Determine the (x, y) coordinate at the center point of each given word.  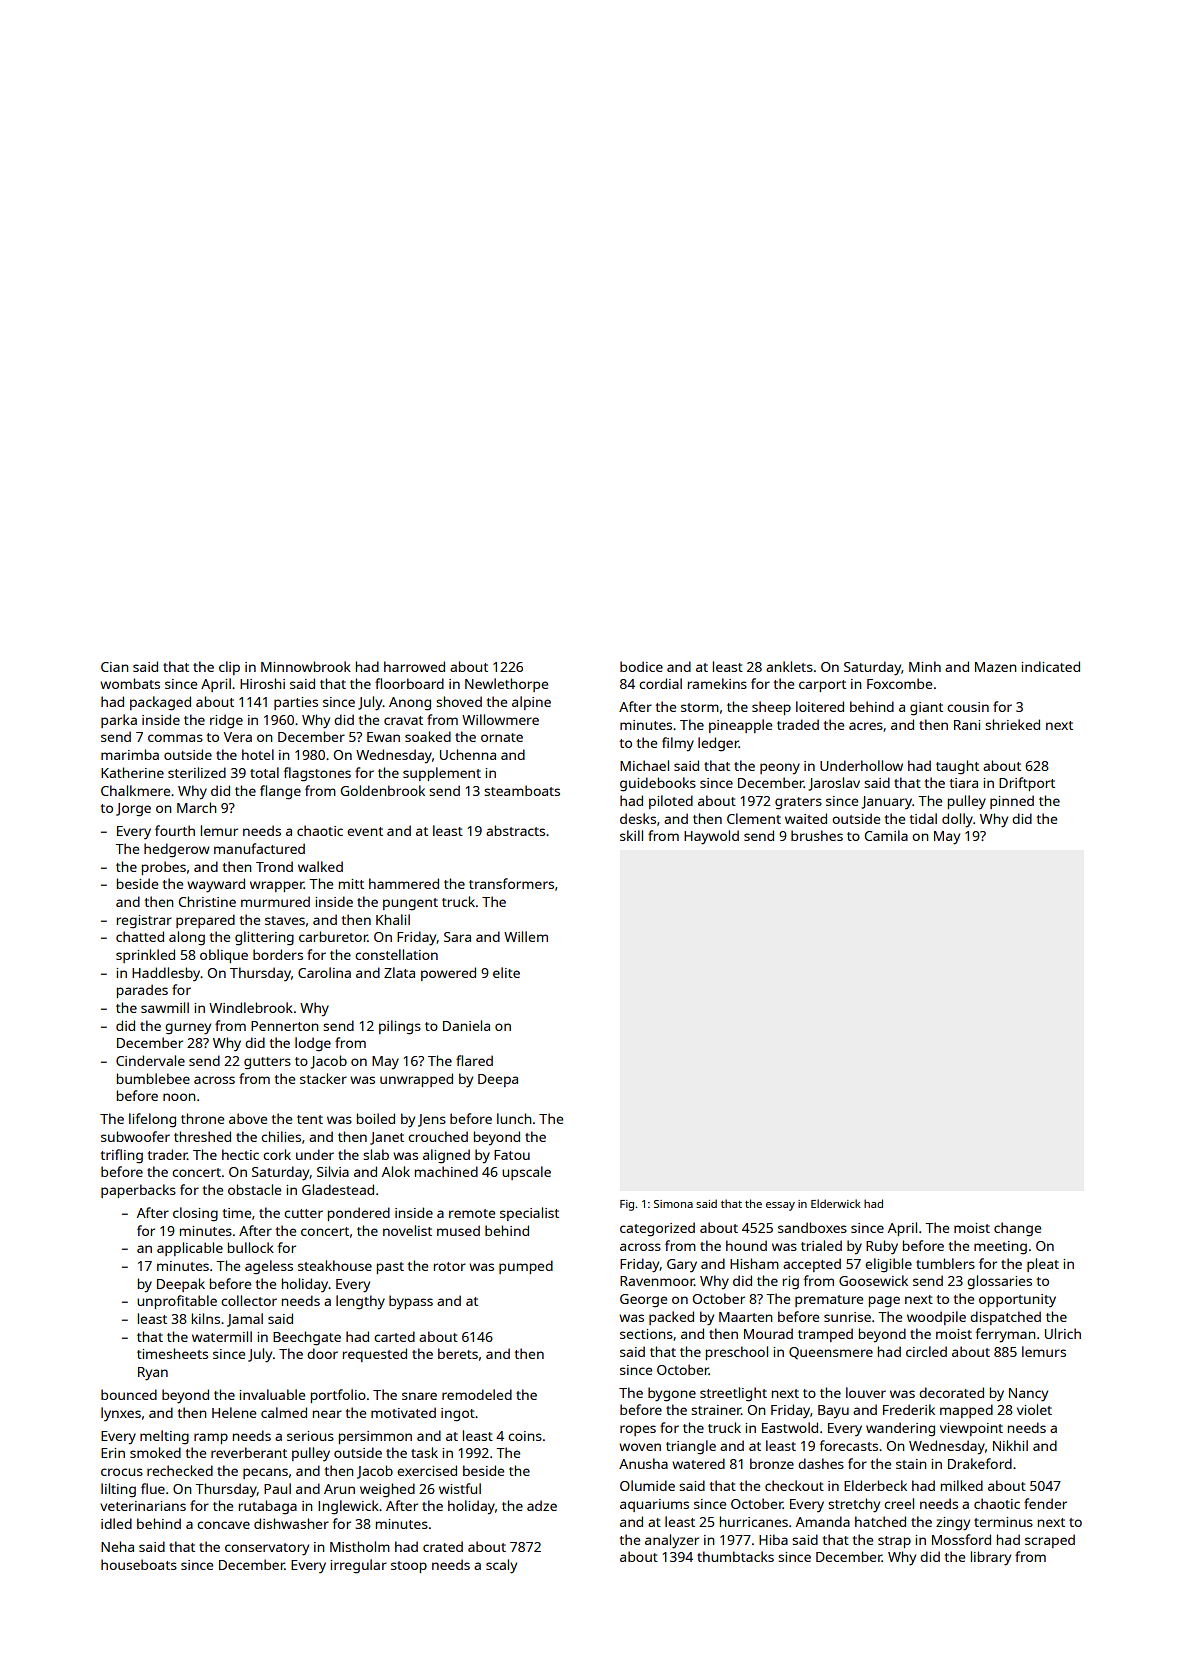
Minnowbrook (306, 666)
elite (506, 972)
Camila (886, 835)
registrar (144, 922)
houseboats (139, 1564)
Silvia (333, 1171)
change (1017, 1229)
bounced (129, 1394)
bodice (641, 666)
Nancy (1028, 1395)
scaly (501, 1566)
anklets (789, 666)
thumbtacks (735, 1556)
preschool (737, 1353)
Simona (673, 1204)
